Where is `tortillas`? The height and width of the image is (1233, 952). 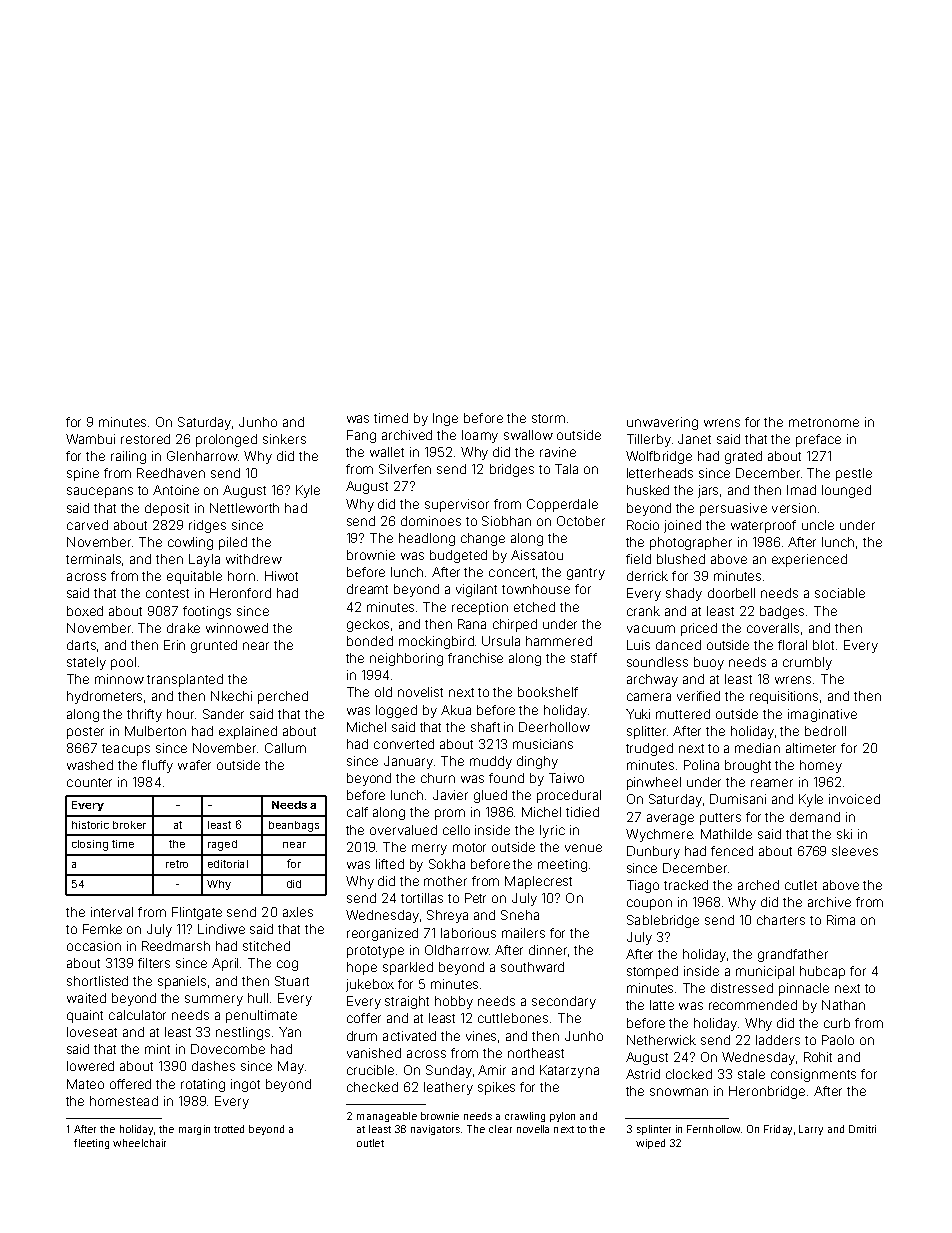 tortillas is located at coordinates (422, 898).
